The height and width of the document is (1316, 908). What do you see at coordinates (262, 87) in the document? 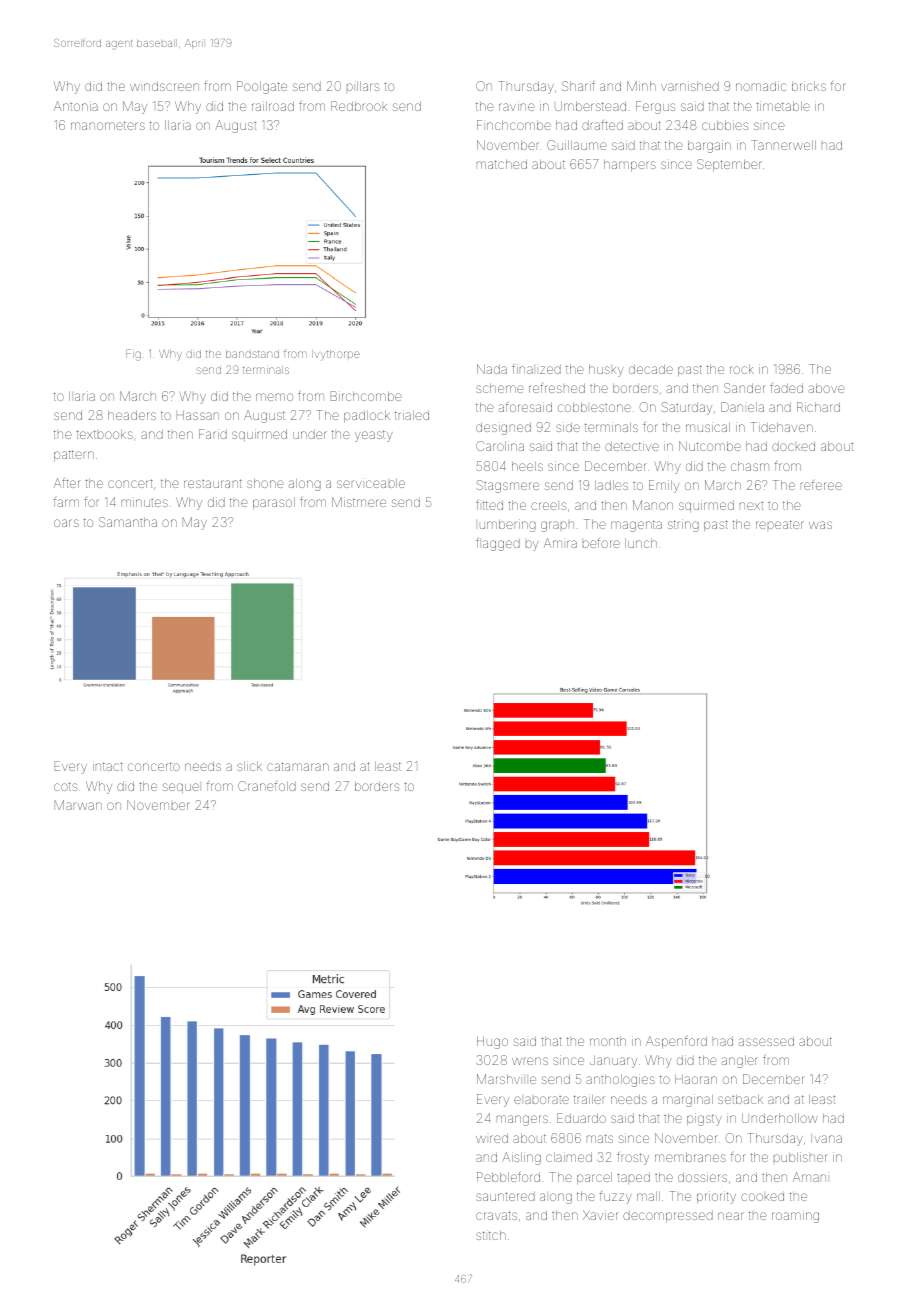
I see `Poolgate` at bounding box center [262, 87].
